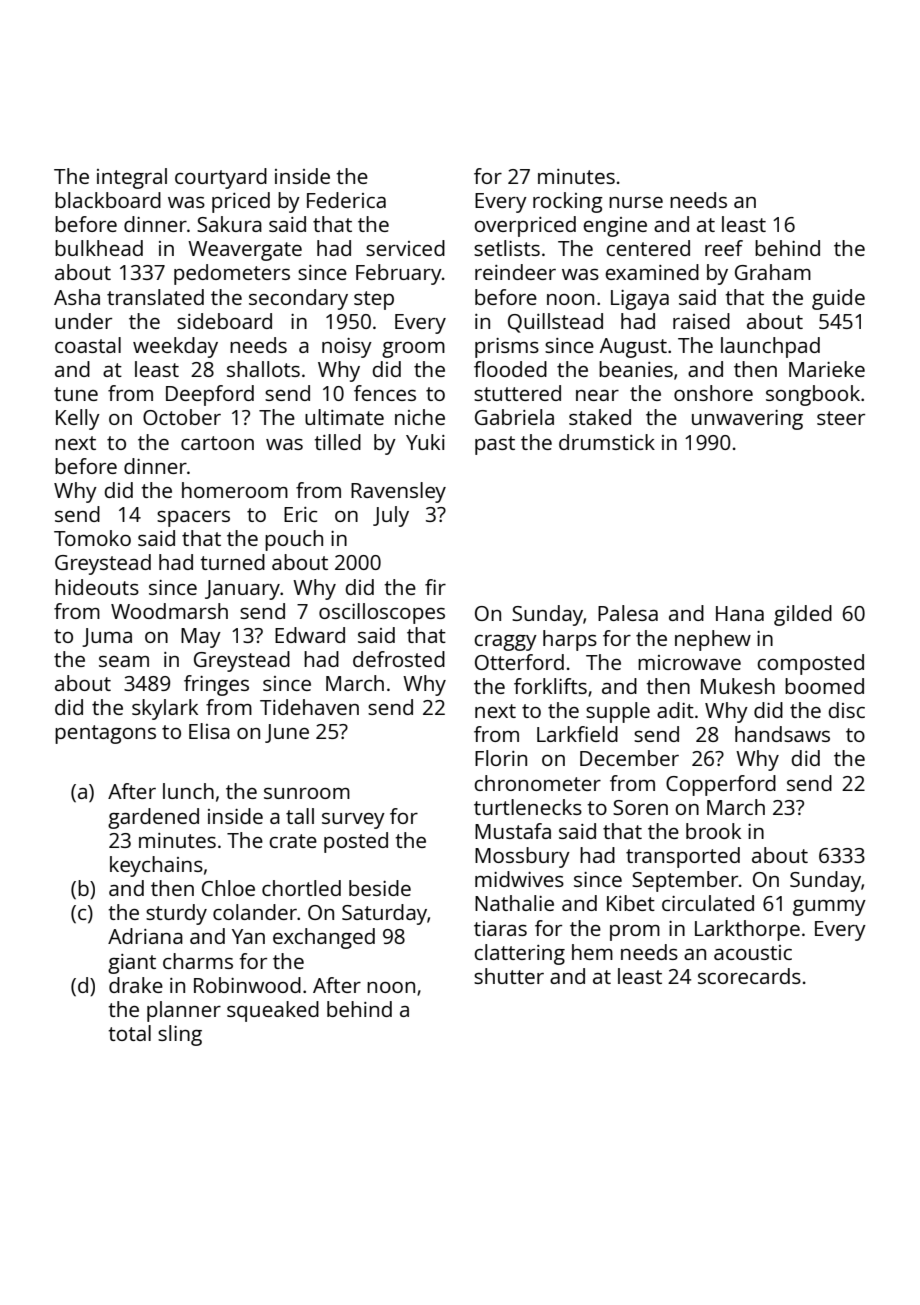 The height and width of the image is (1305, 920). I want to click on rocking, so click(568, 202).
